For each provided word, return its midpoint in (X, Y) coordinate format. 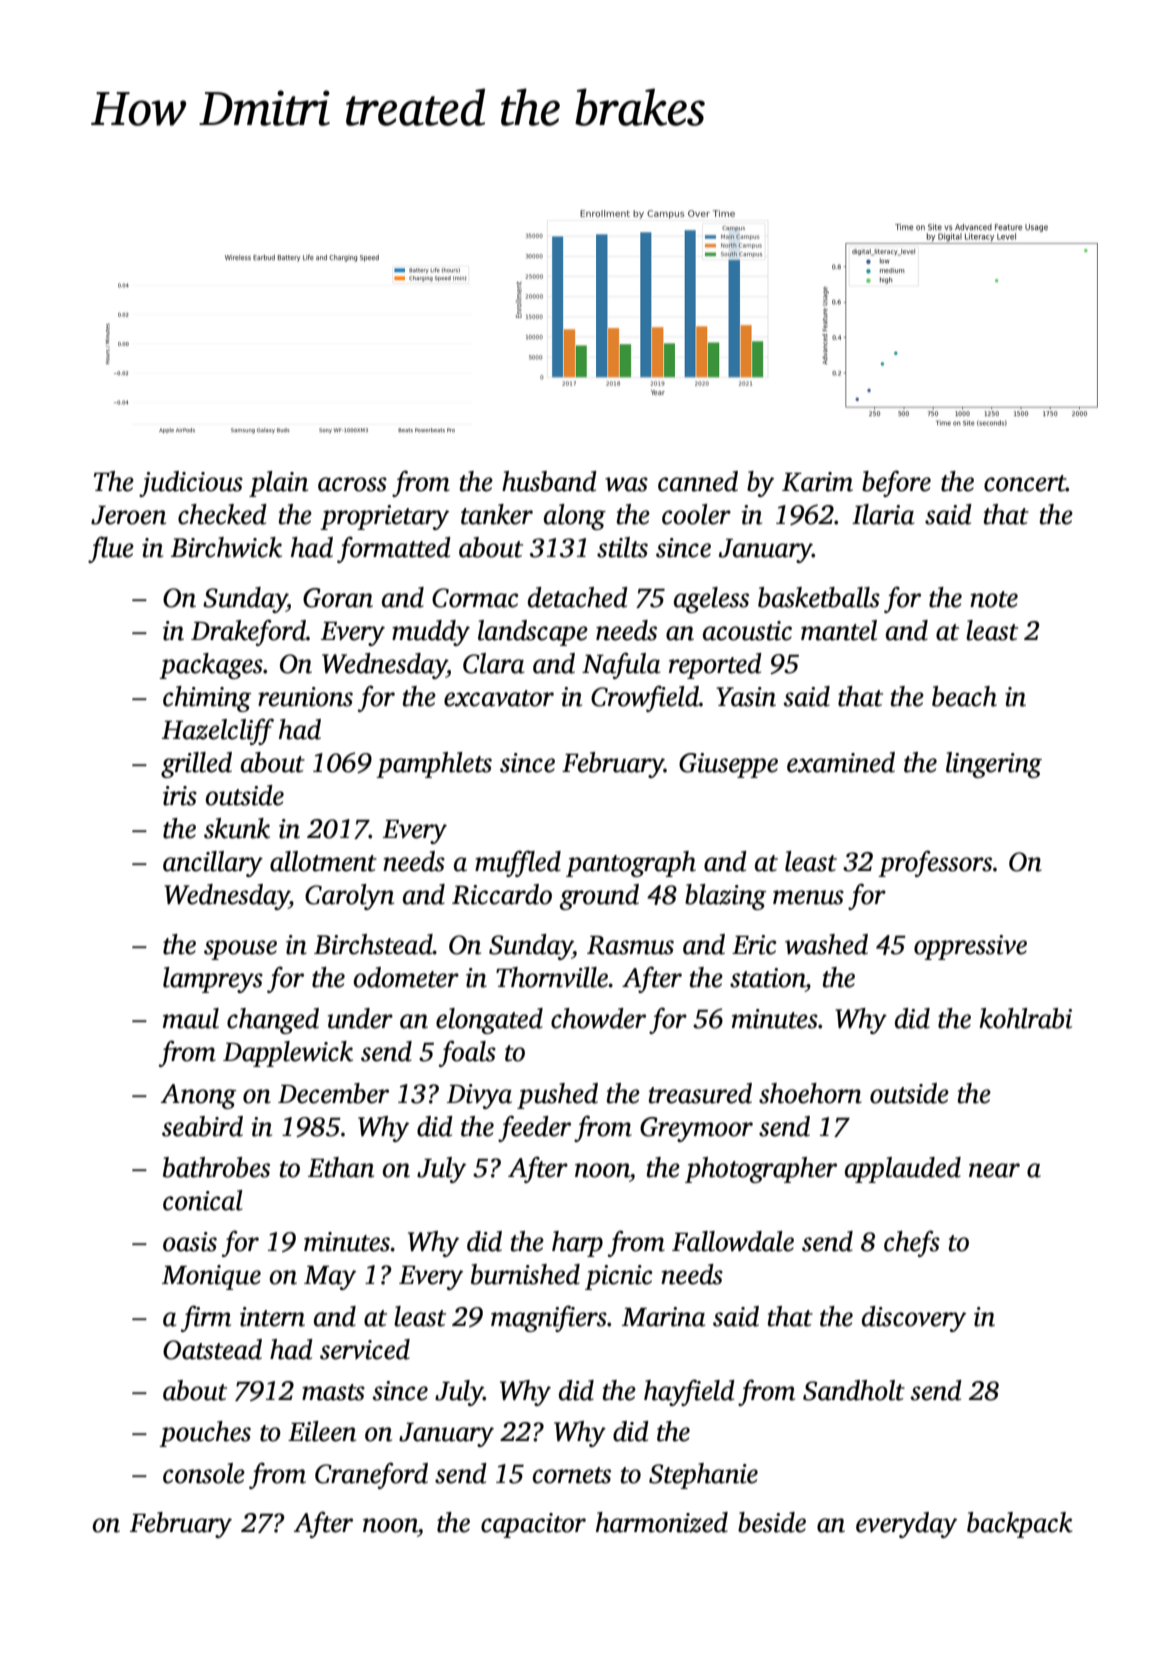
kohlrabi (1025, 1018)
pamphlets (434, 765)
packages (211, 666)
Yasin (746, 697)
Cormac (475, 598)
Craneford (371, 1475)
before (896, 483)
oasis (190, 1242)
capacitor (533, 1525)
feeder (534, 1128)
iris (180, 796)
